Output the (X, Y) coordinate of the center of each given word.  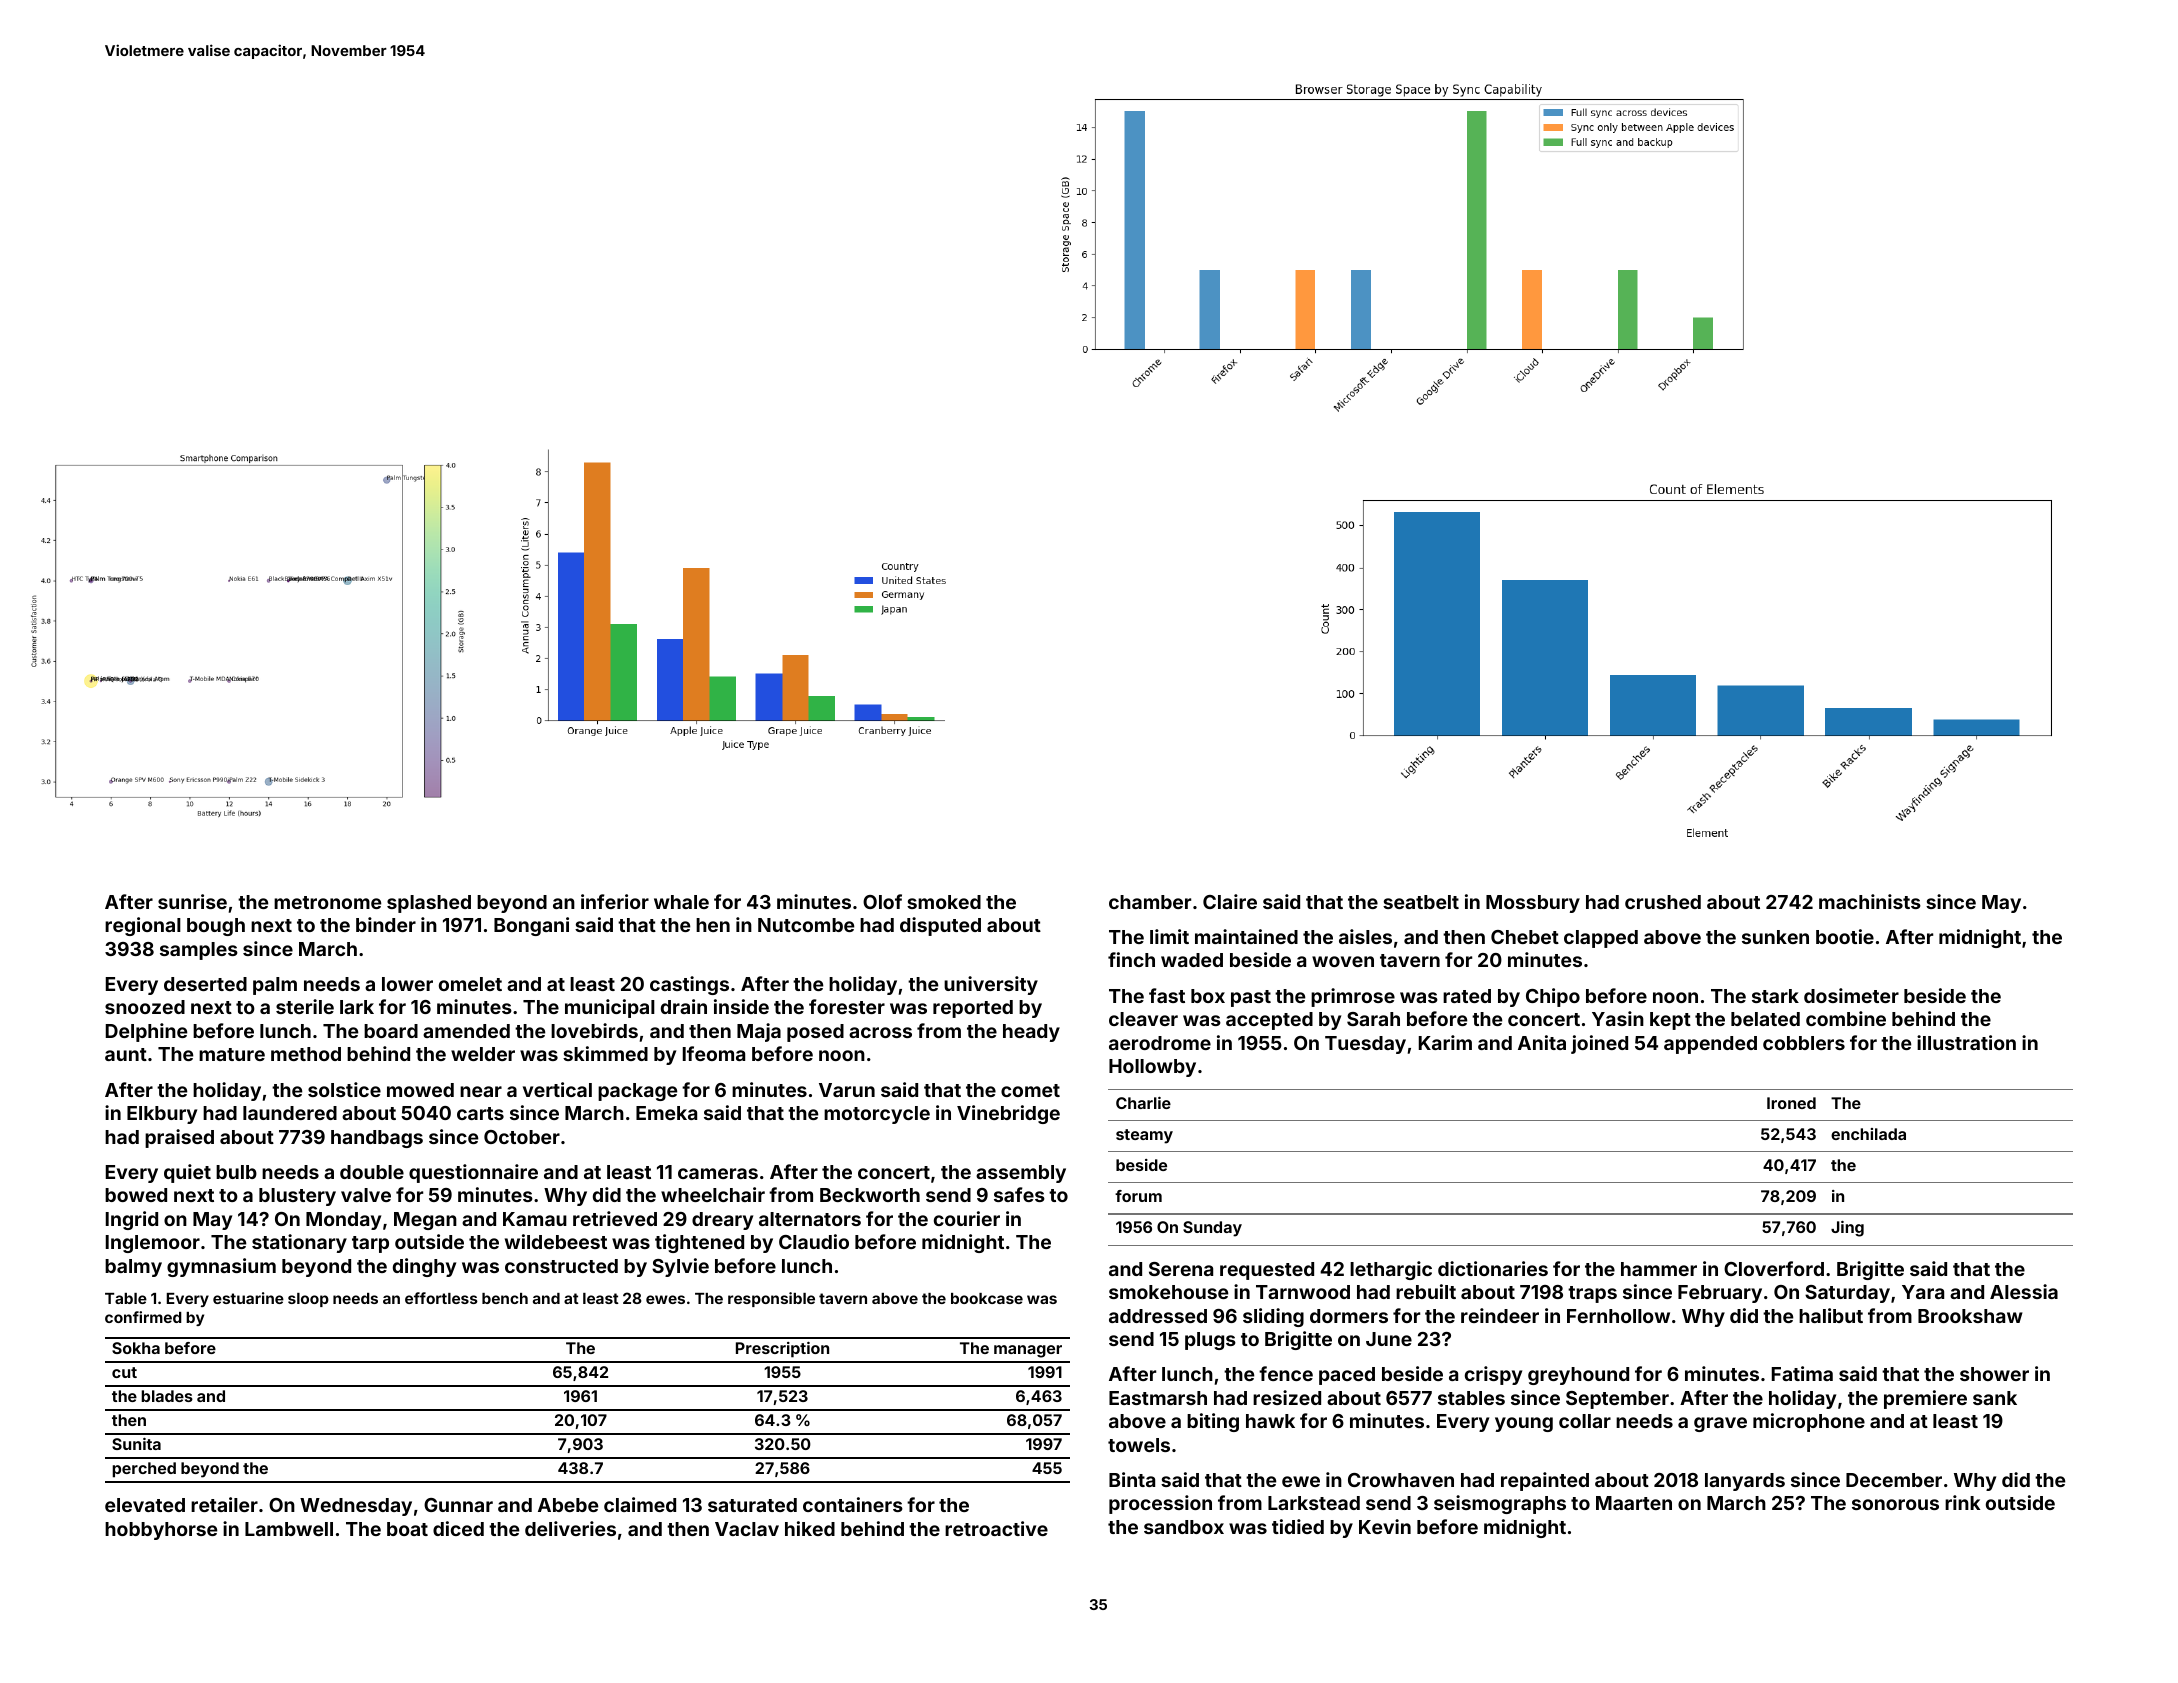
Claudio (814, 1241)
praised (179, 1138)
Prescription (782, 1350)
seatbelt (1421, 902)
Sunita (136, 1444)
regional (143, 926)
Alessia (2024, 1291)
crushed (1663, 902)
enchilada (1868, 1134)
